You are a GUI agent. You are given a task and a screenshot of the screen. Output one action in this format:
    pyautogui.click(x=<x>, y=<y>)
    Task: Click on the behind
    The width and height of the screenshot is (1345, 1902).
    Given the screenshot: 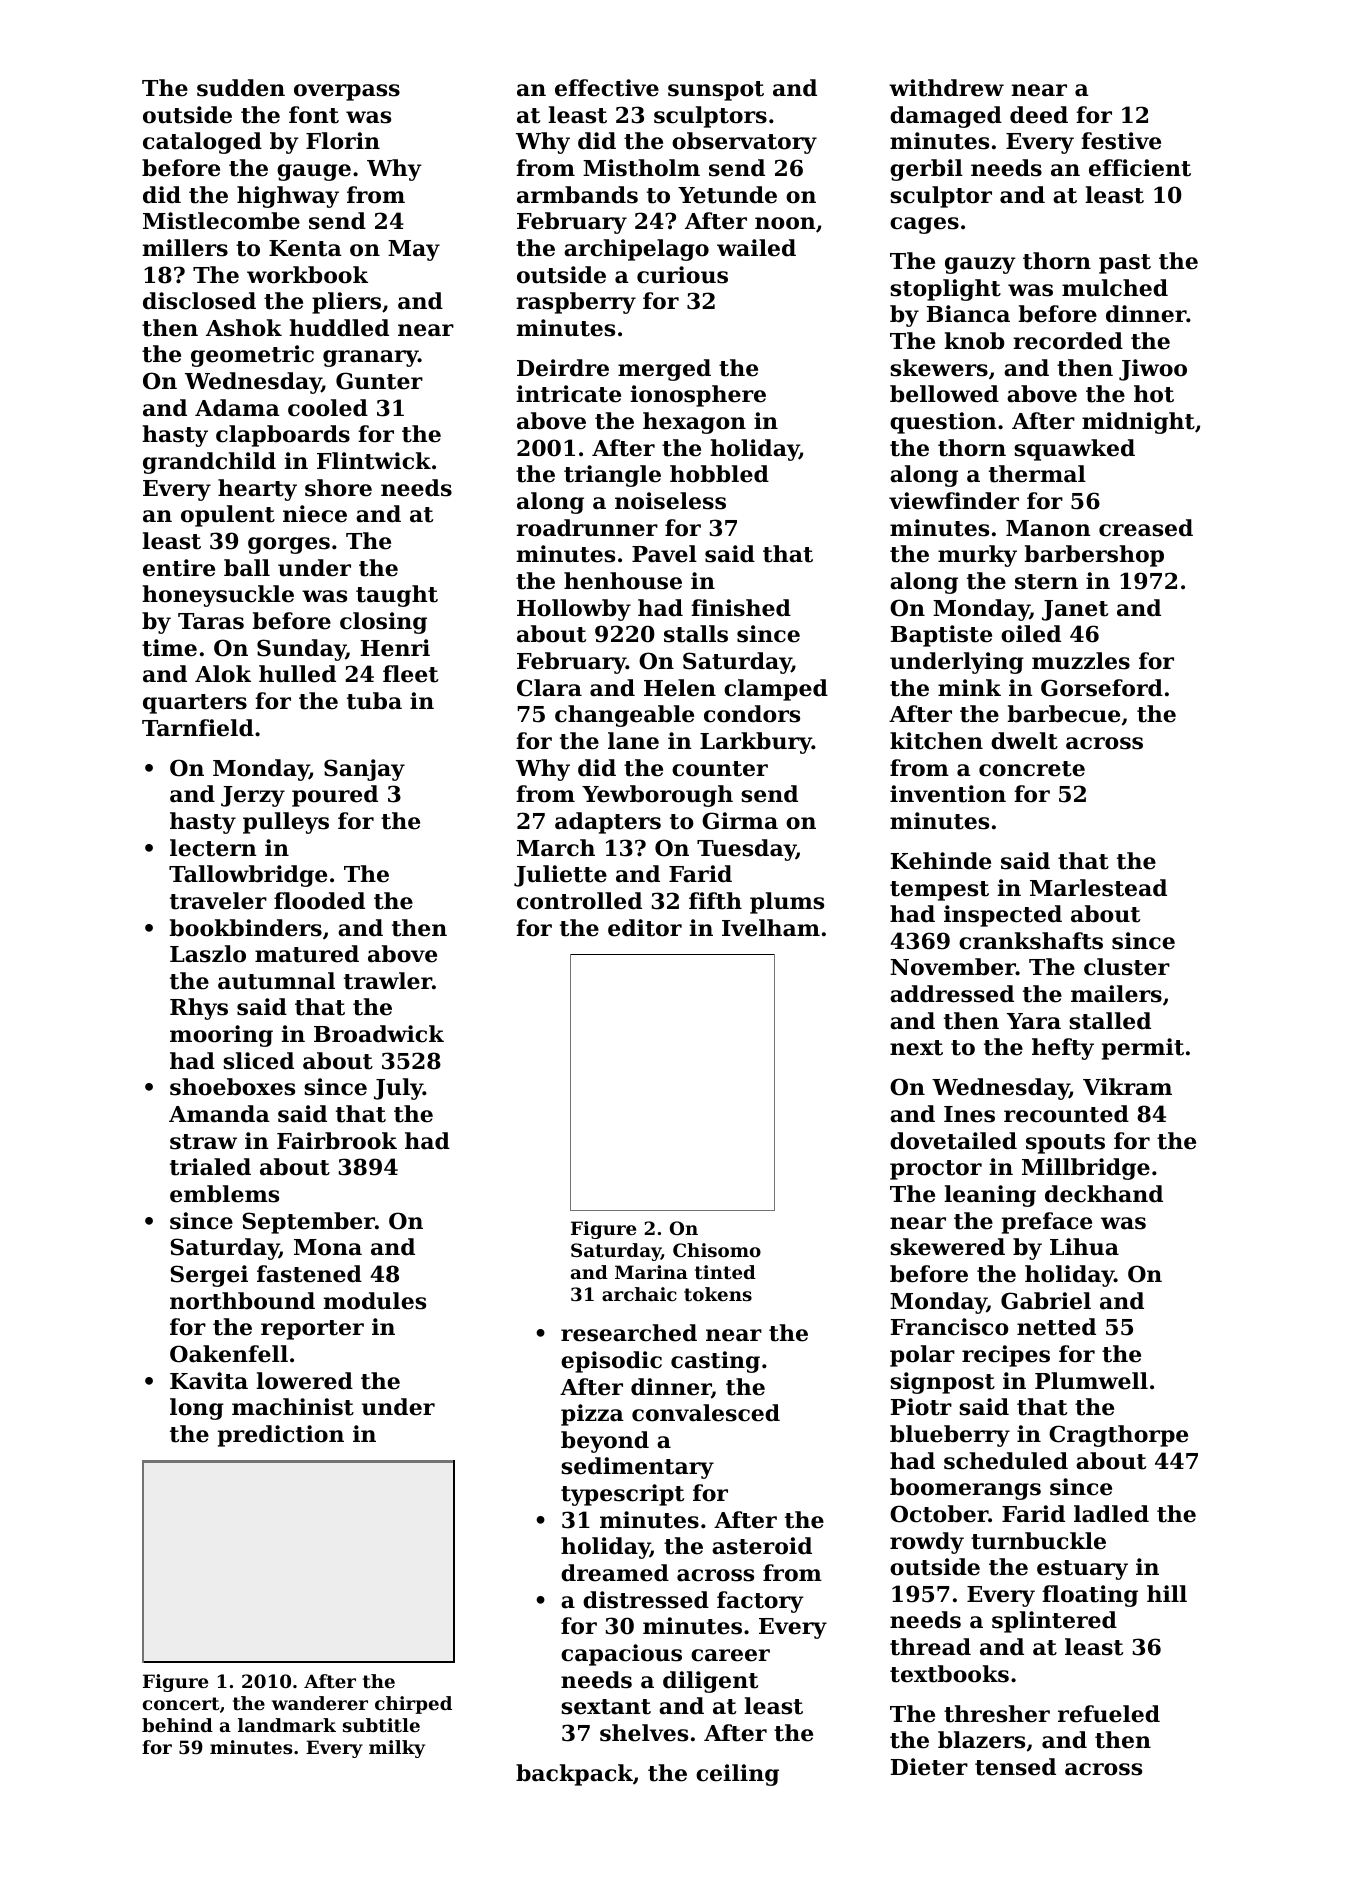 What is the action you would take?
    pyautogui.click(x=177, y=1725)
